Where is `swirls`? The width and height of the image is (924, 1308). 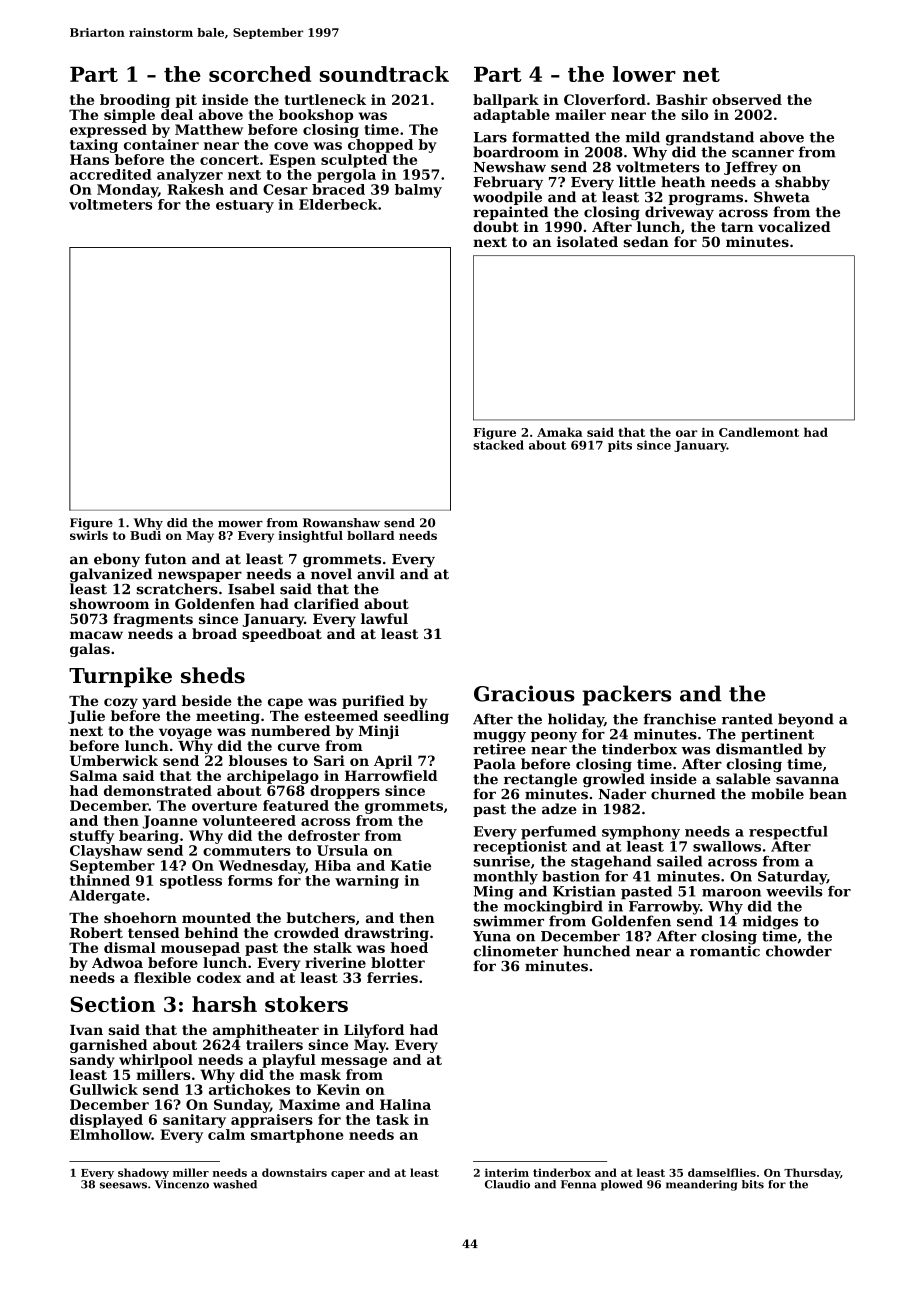 swirls is located at coordinates (89, 535).
